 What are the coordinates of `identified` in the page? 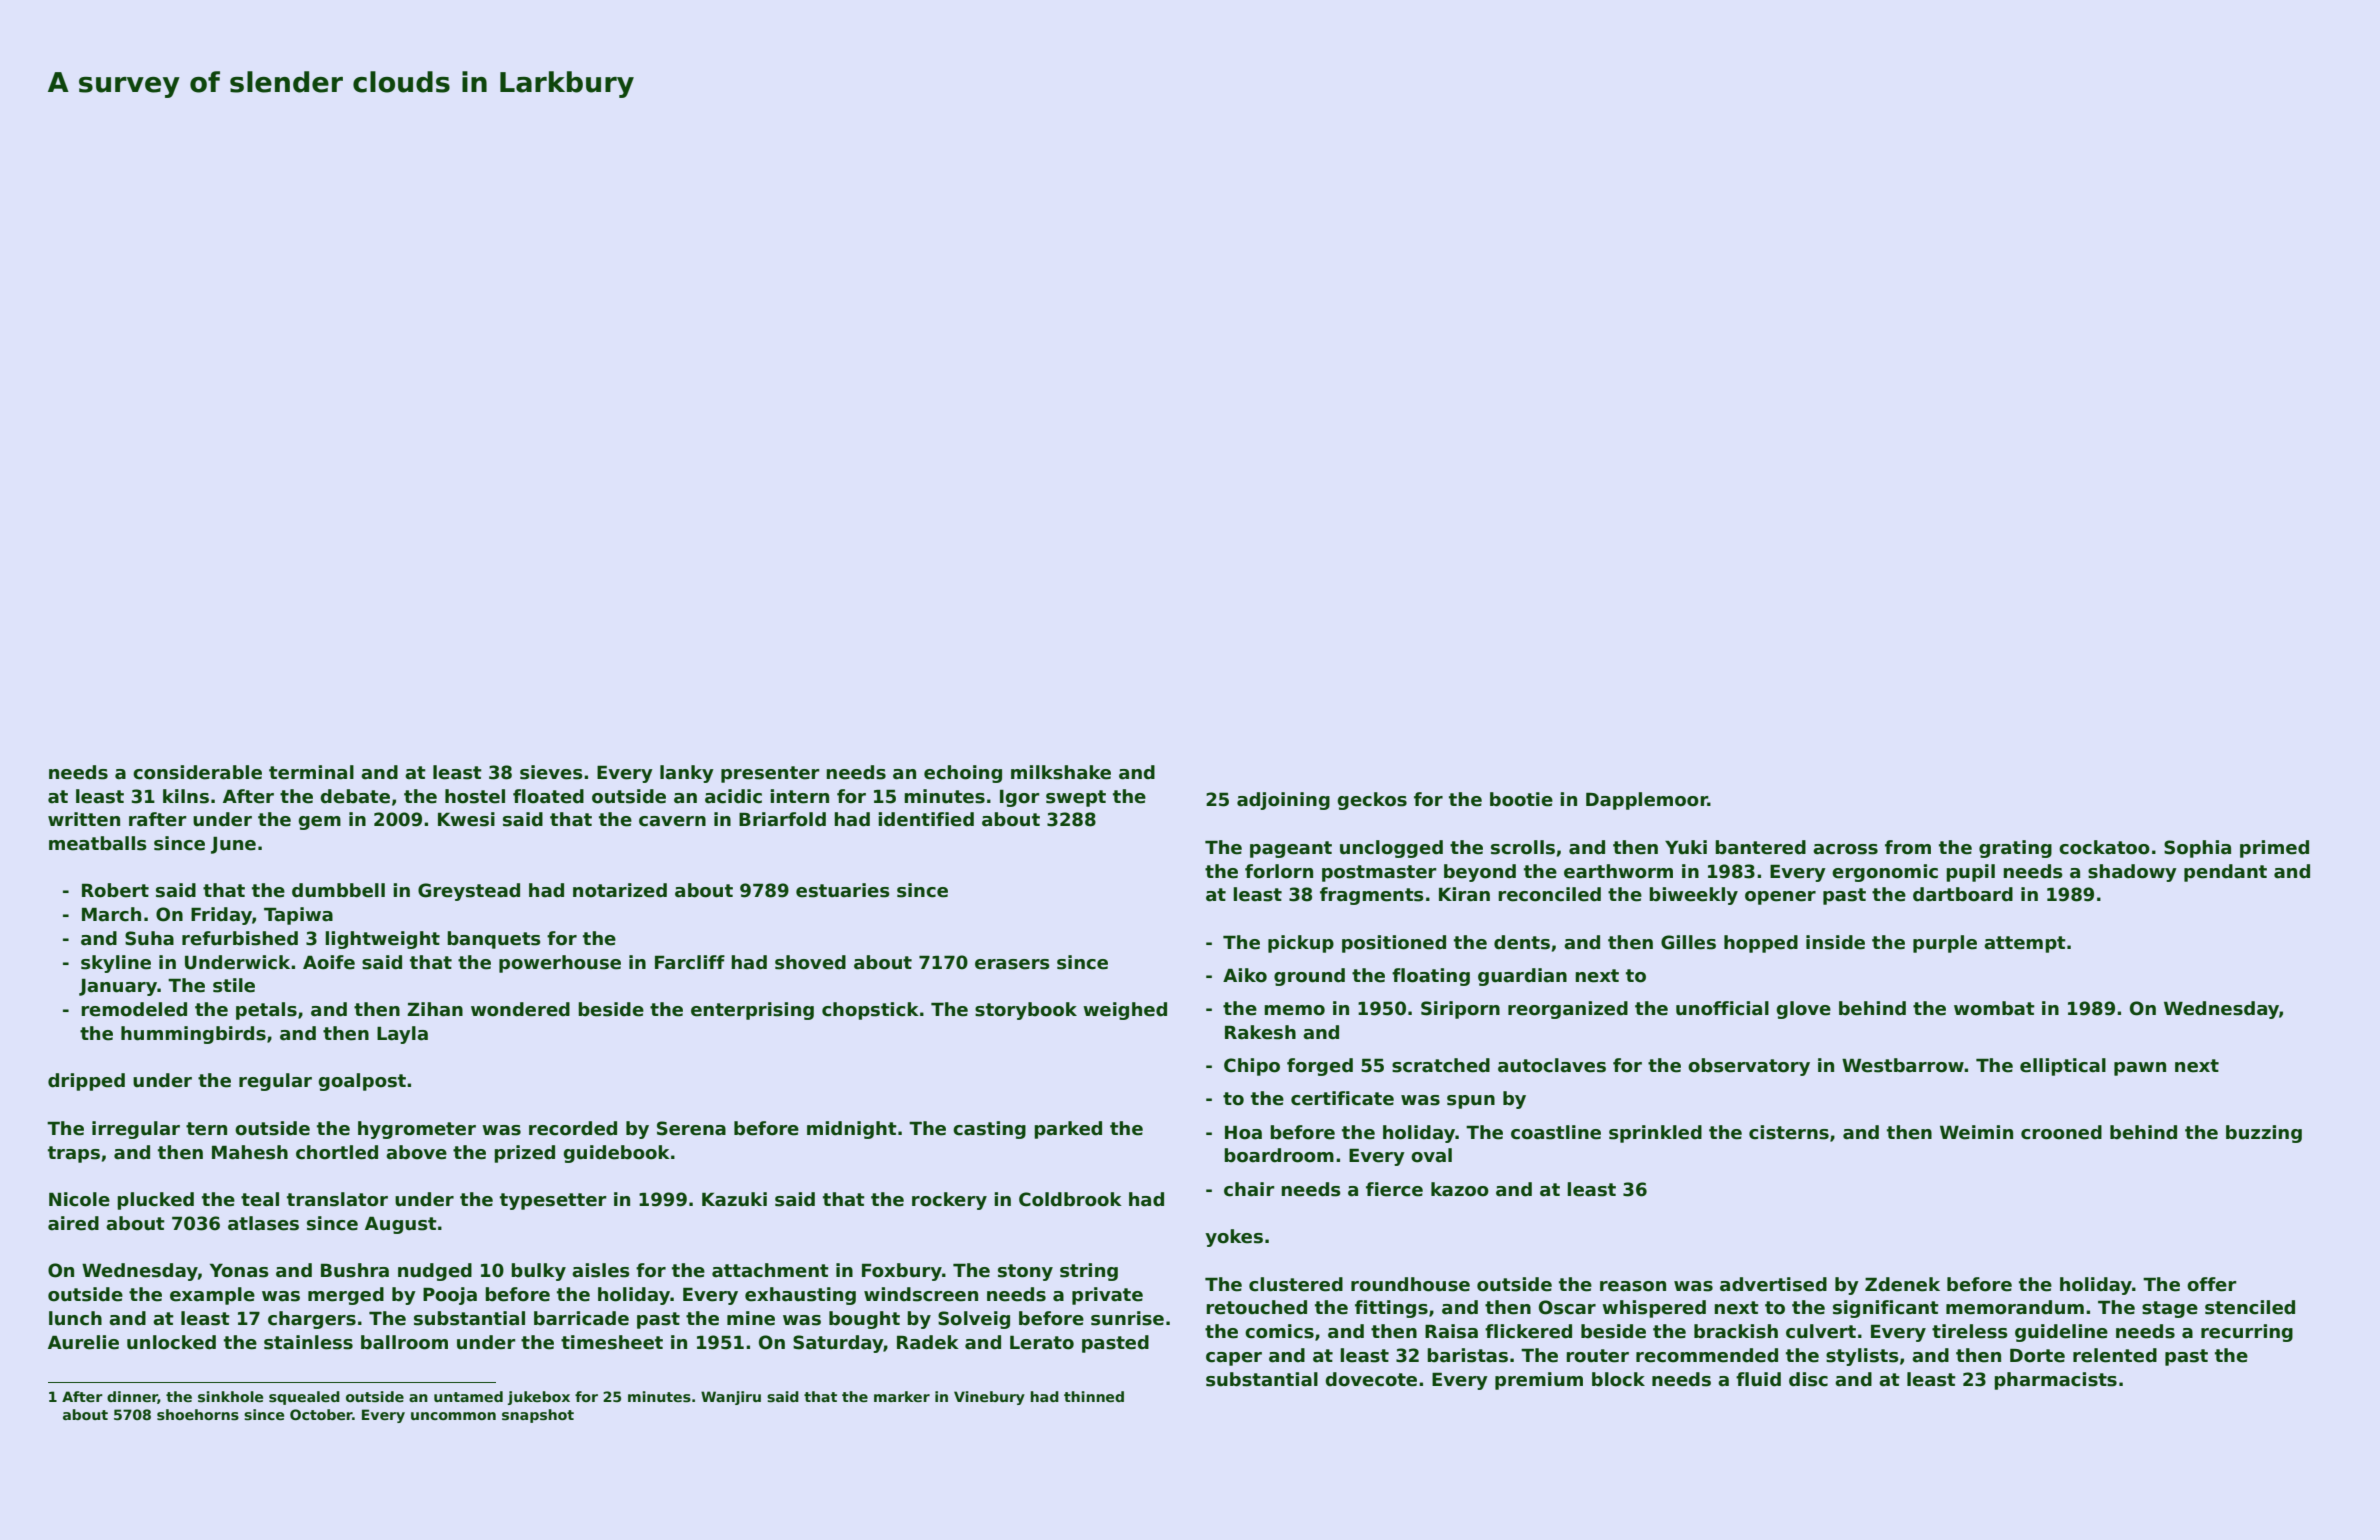 It's located at (926, 819).
